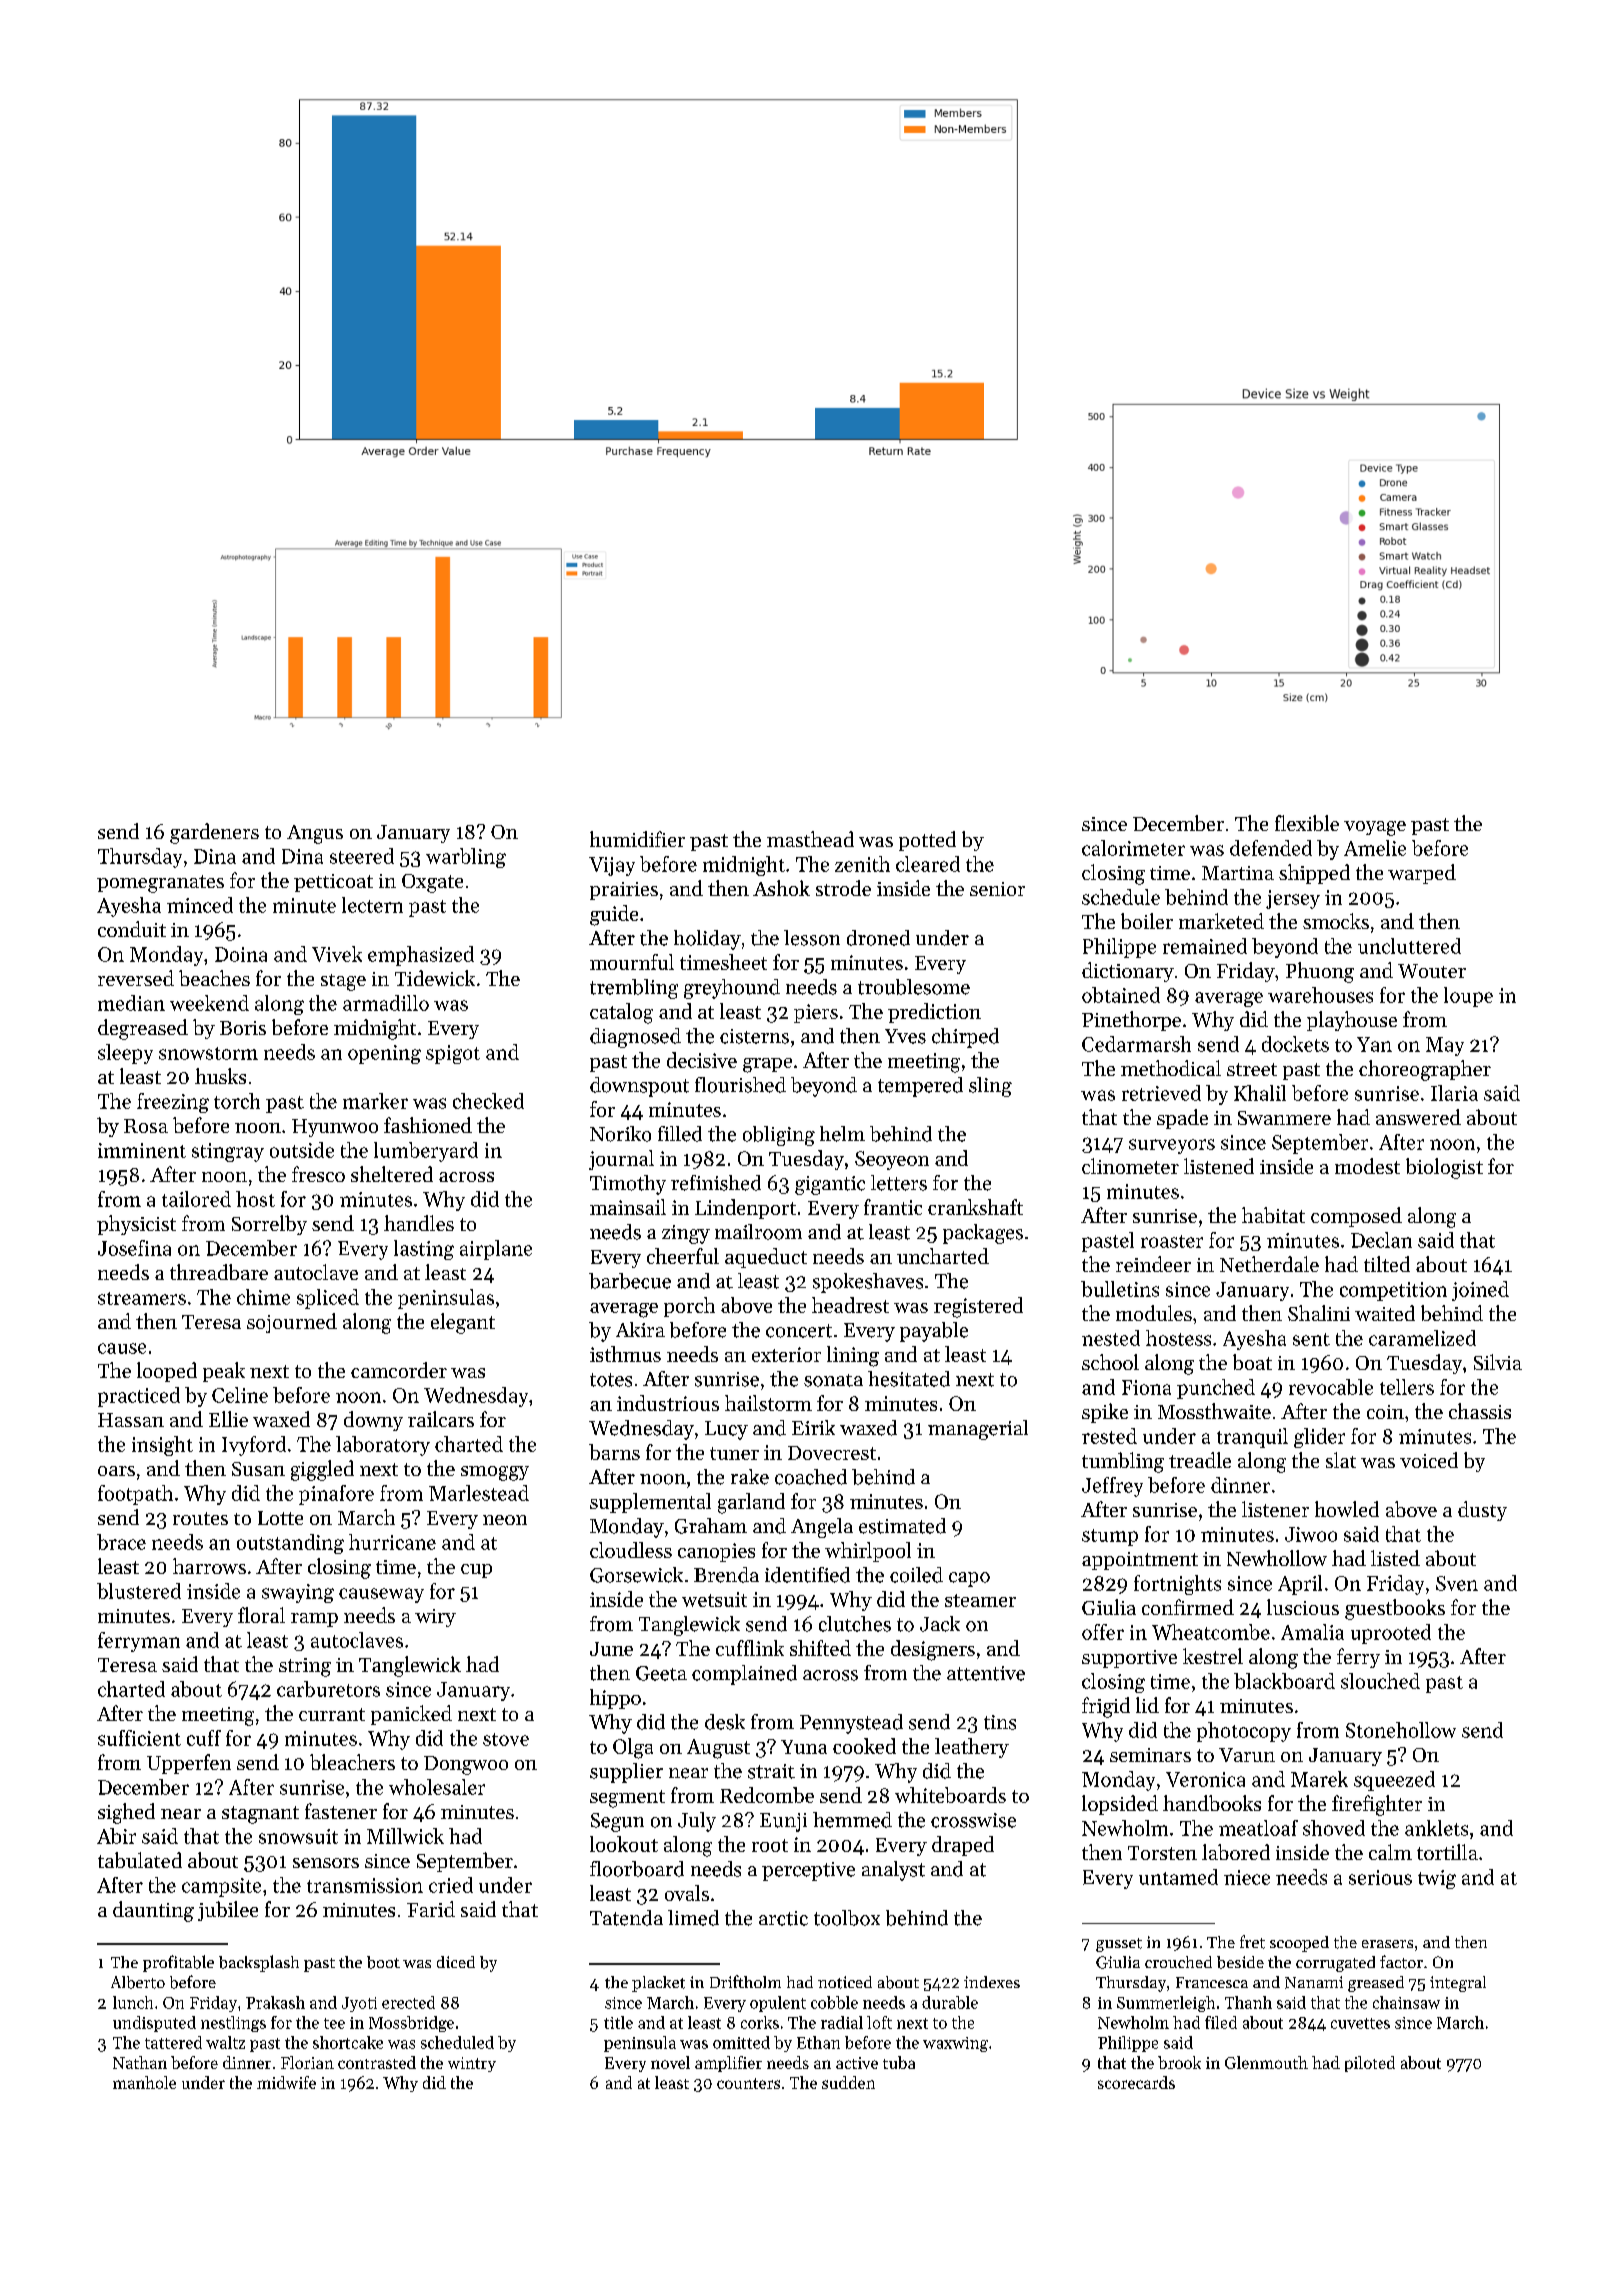 This screenshot has height=2292, width=1620. Describe the element at coordinates (173, 2042) in the screenshot. I see `tattered` at that location.
